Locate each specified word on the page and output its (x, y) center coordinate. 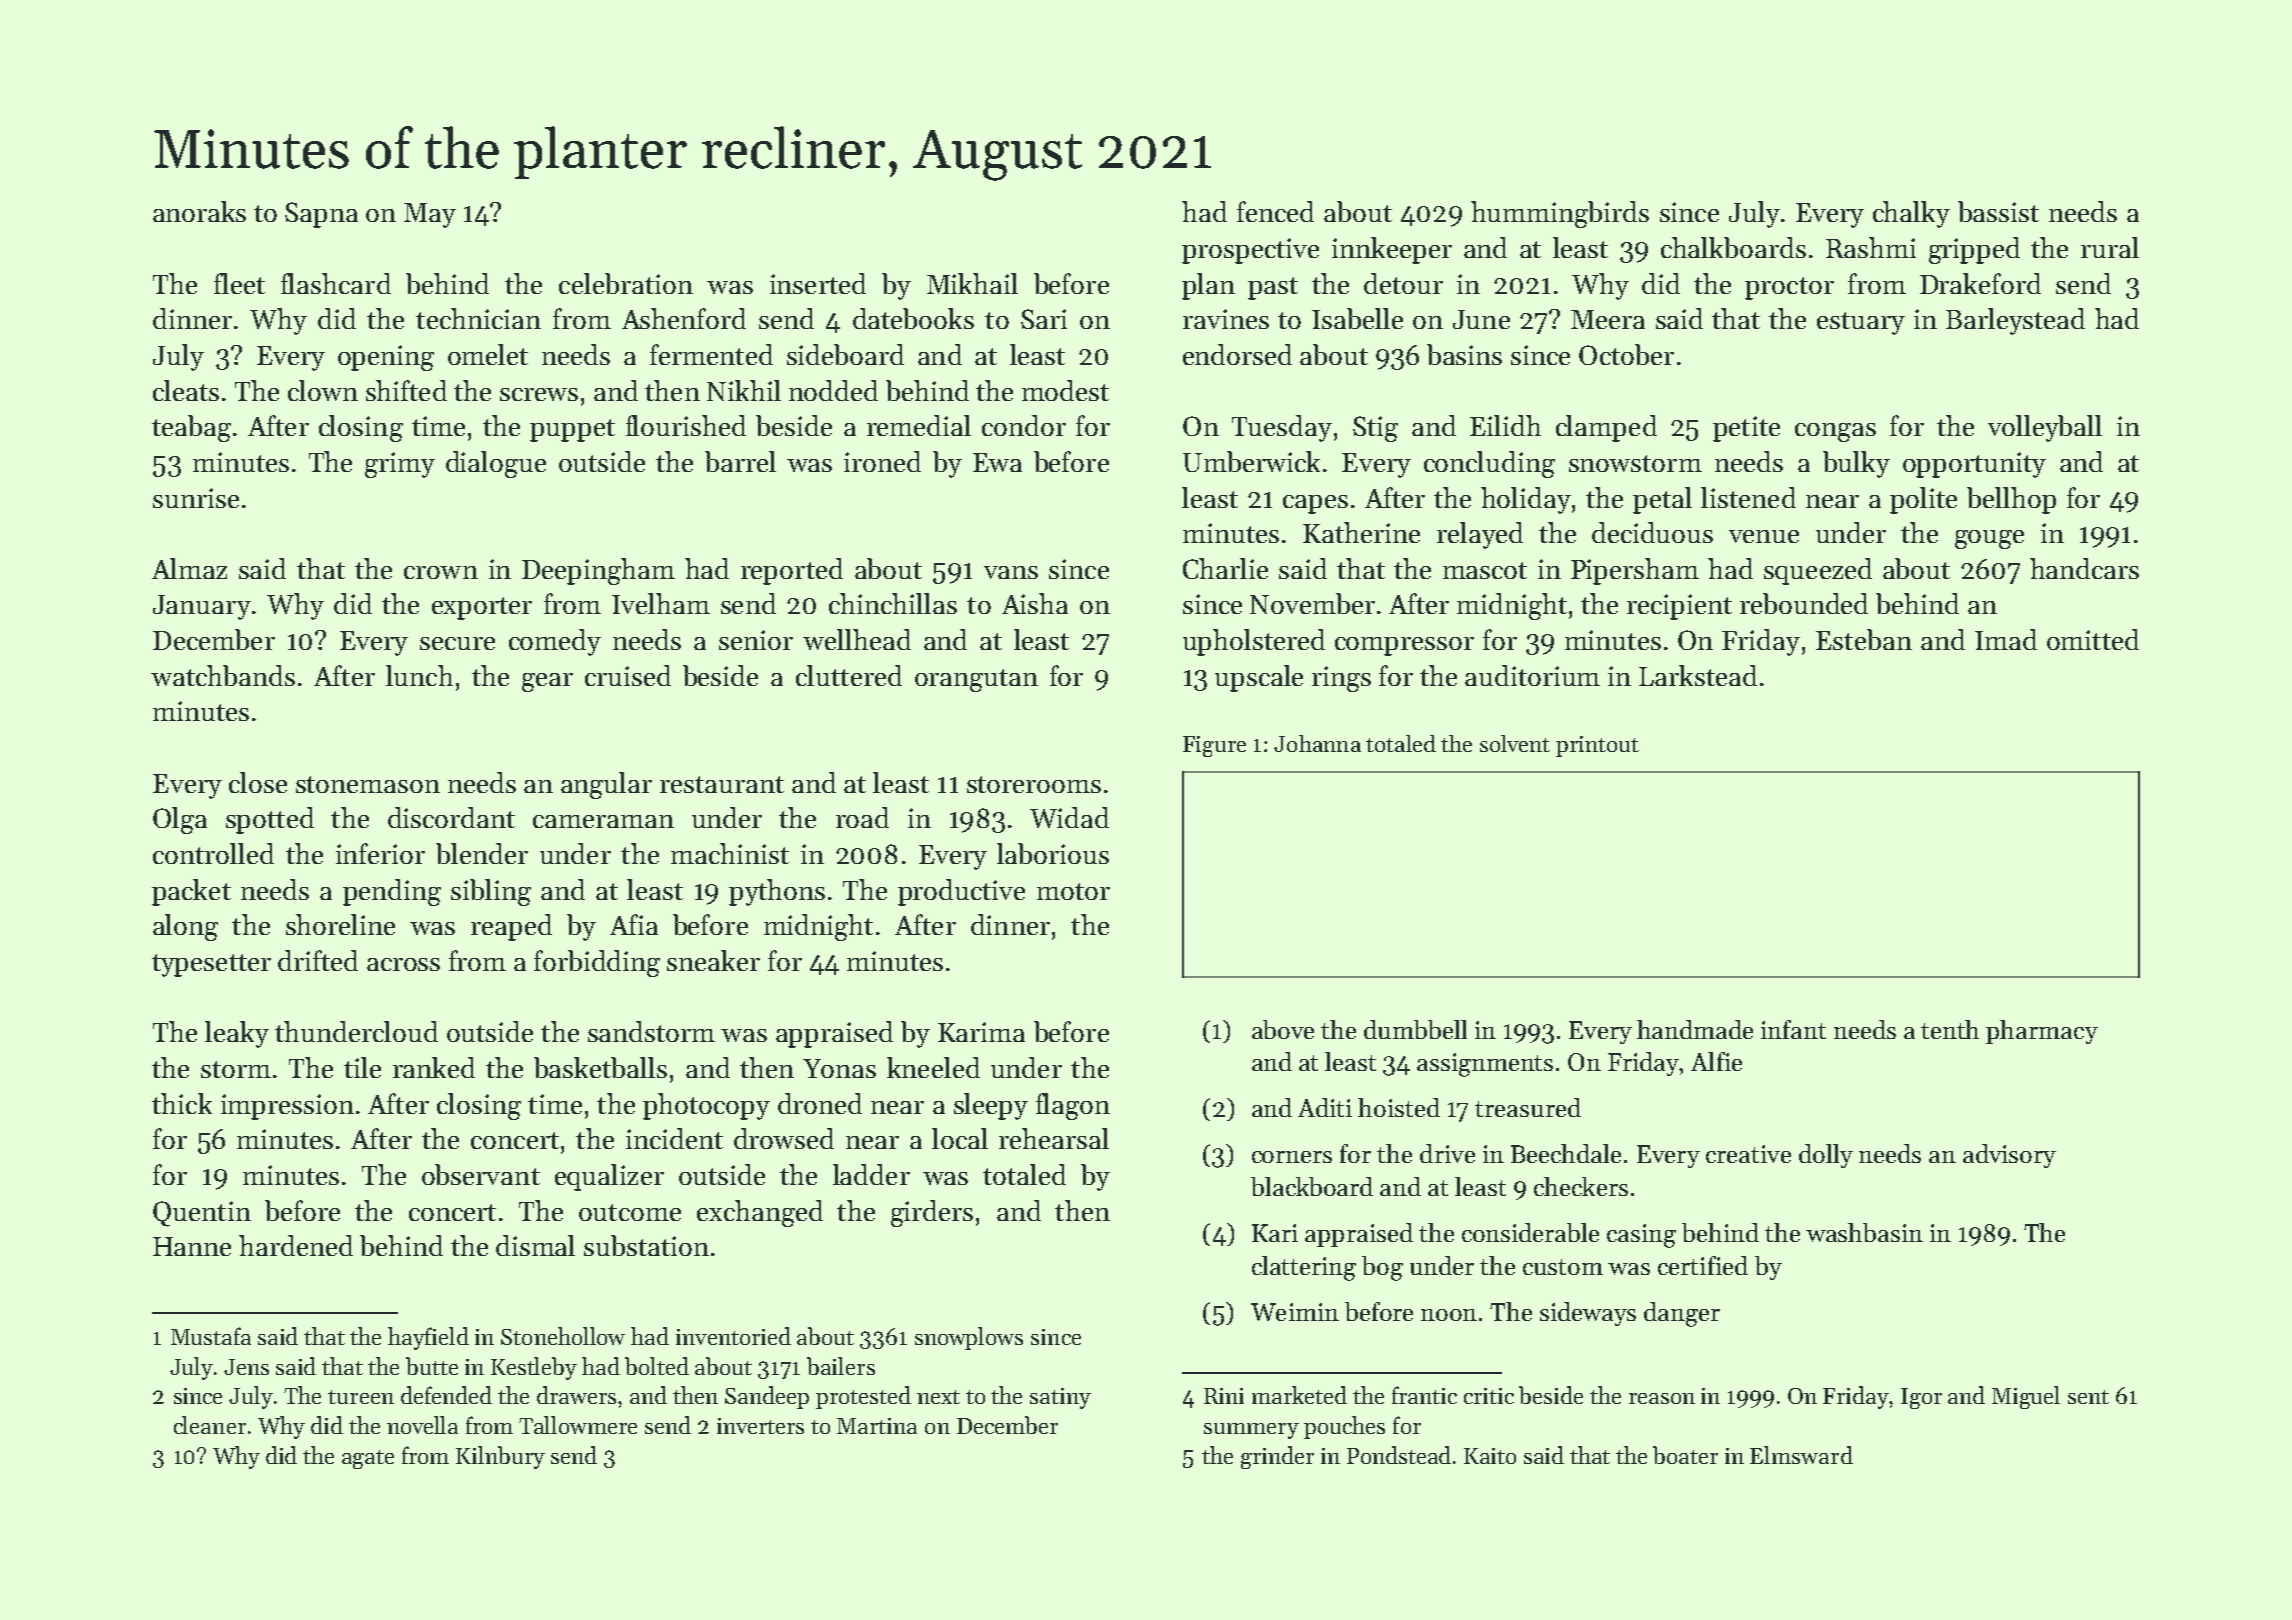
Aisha (1035, 603)
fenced (1275, 211)
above (1283, 1029)
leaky (237, 1034)
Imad (2006, 639)
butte (432, 1366)
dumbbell (1415, 1029)
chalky (1911, 214)
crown (441, 572)
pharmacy (2042, 1032)
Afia (634, 924)
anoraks (199, 211)
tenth (1950, 1029)
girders (932, 1213)
